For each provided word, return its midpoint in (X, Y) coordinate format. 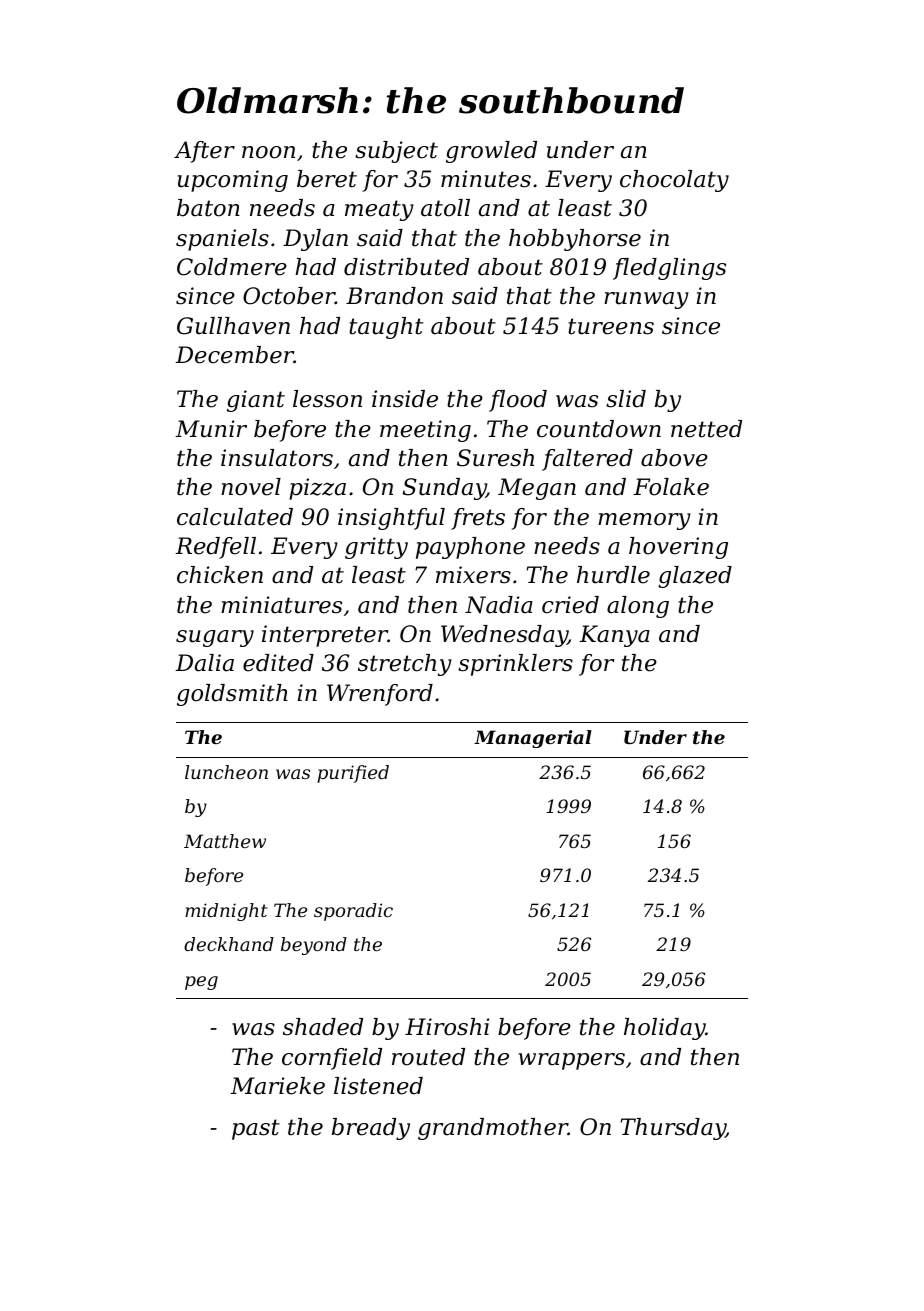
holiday (665, 1029)
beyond (314, 946)
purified (353, 774)
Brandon (394, 296)
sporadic (353, 912)
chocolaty (674, 181)
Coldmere (232, 267)
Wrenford (380, 695)
